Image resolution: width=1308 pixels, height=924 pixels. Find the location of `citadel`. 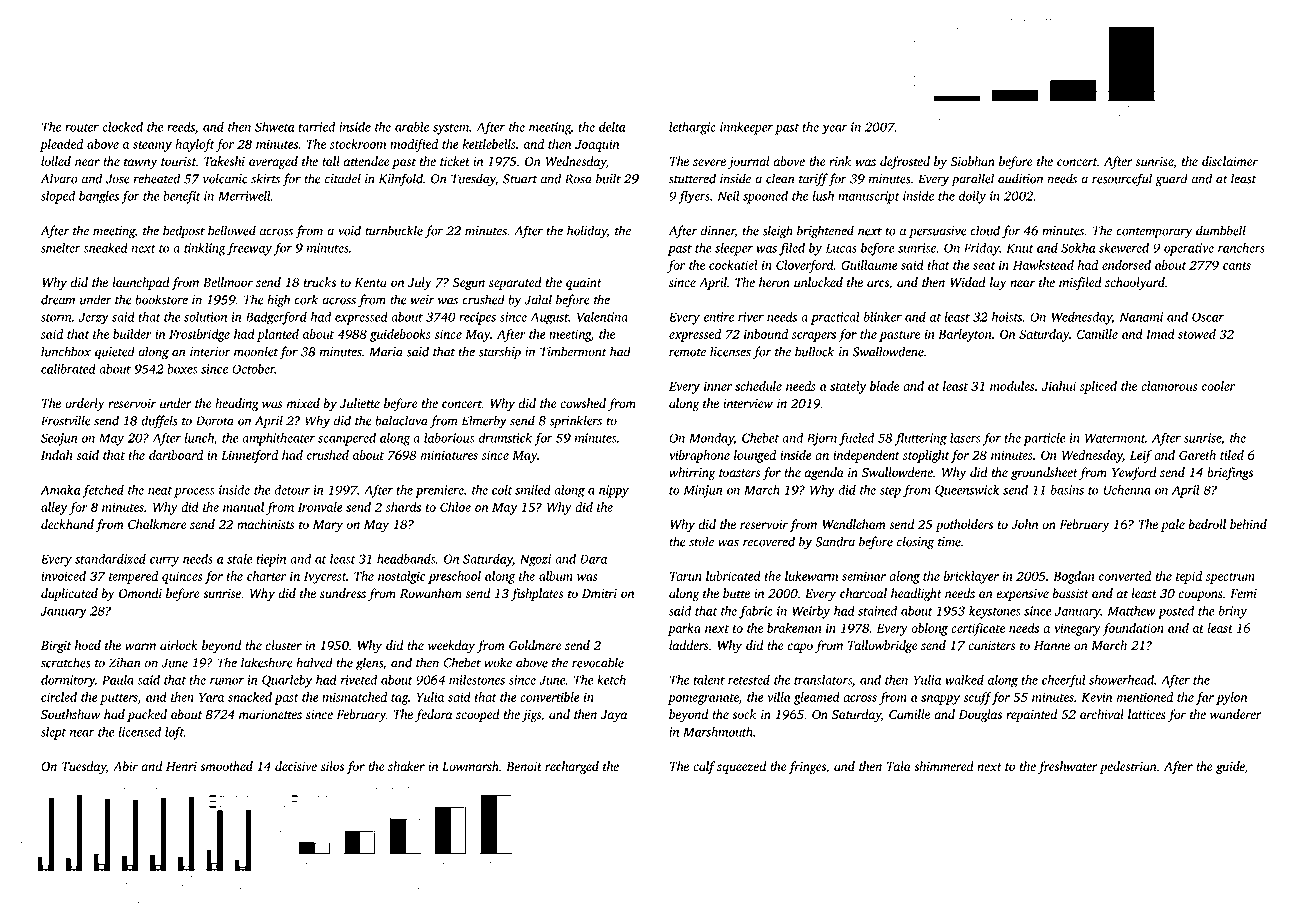

citadel is located at coordinates (343, 178).
